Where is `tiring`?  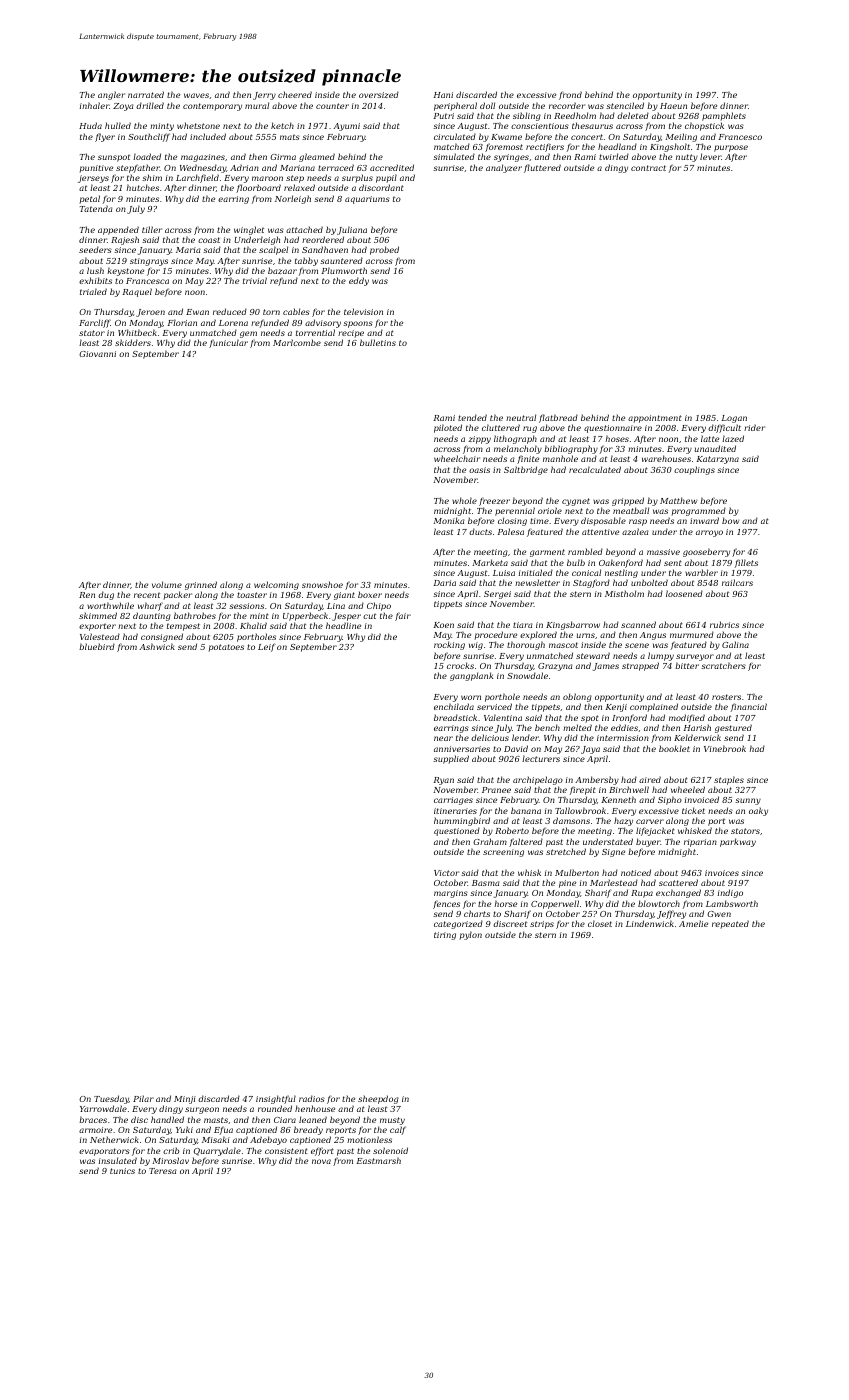
tiring is located at coordinates (445, 936).
